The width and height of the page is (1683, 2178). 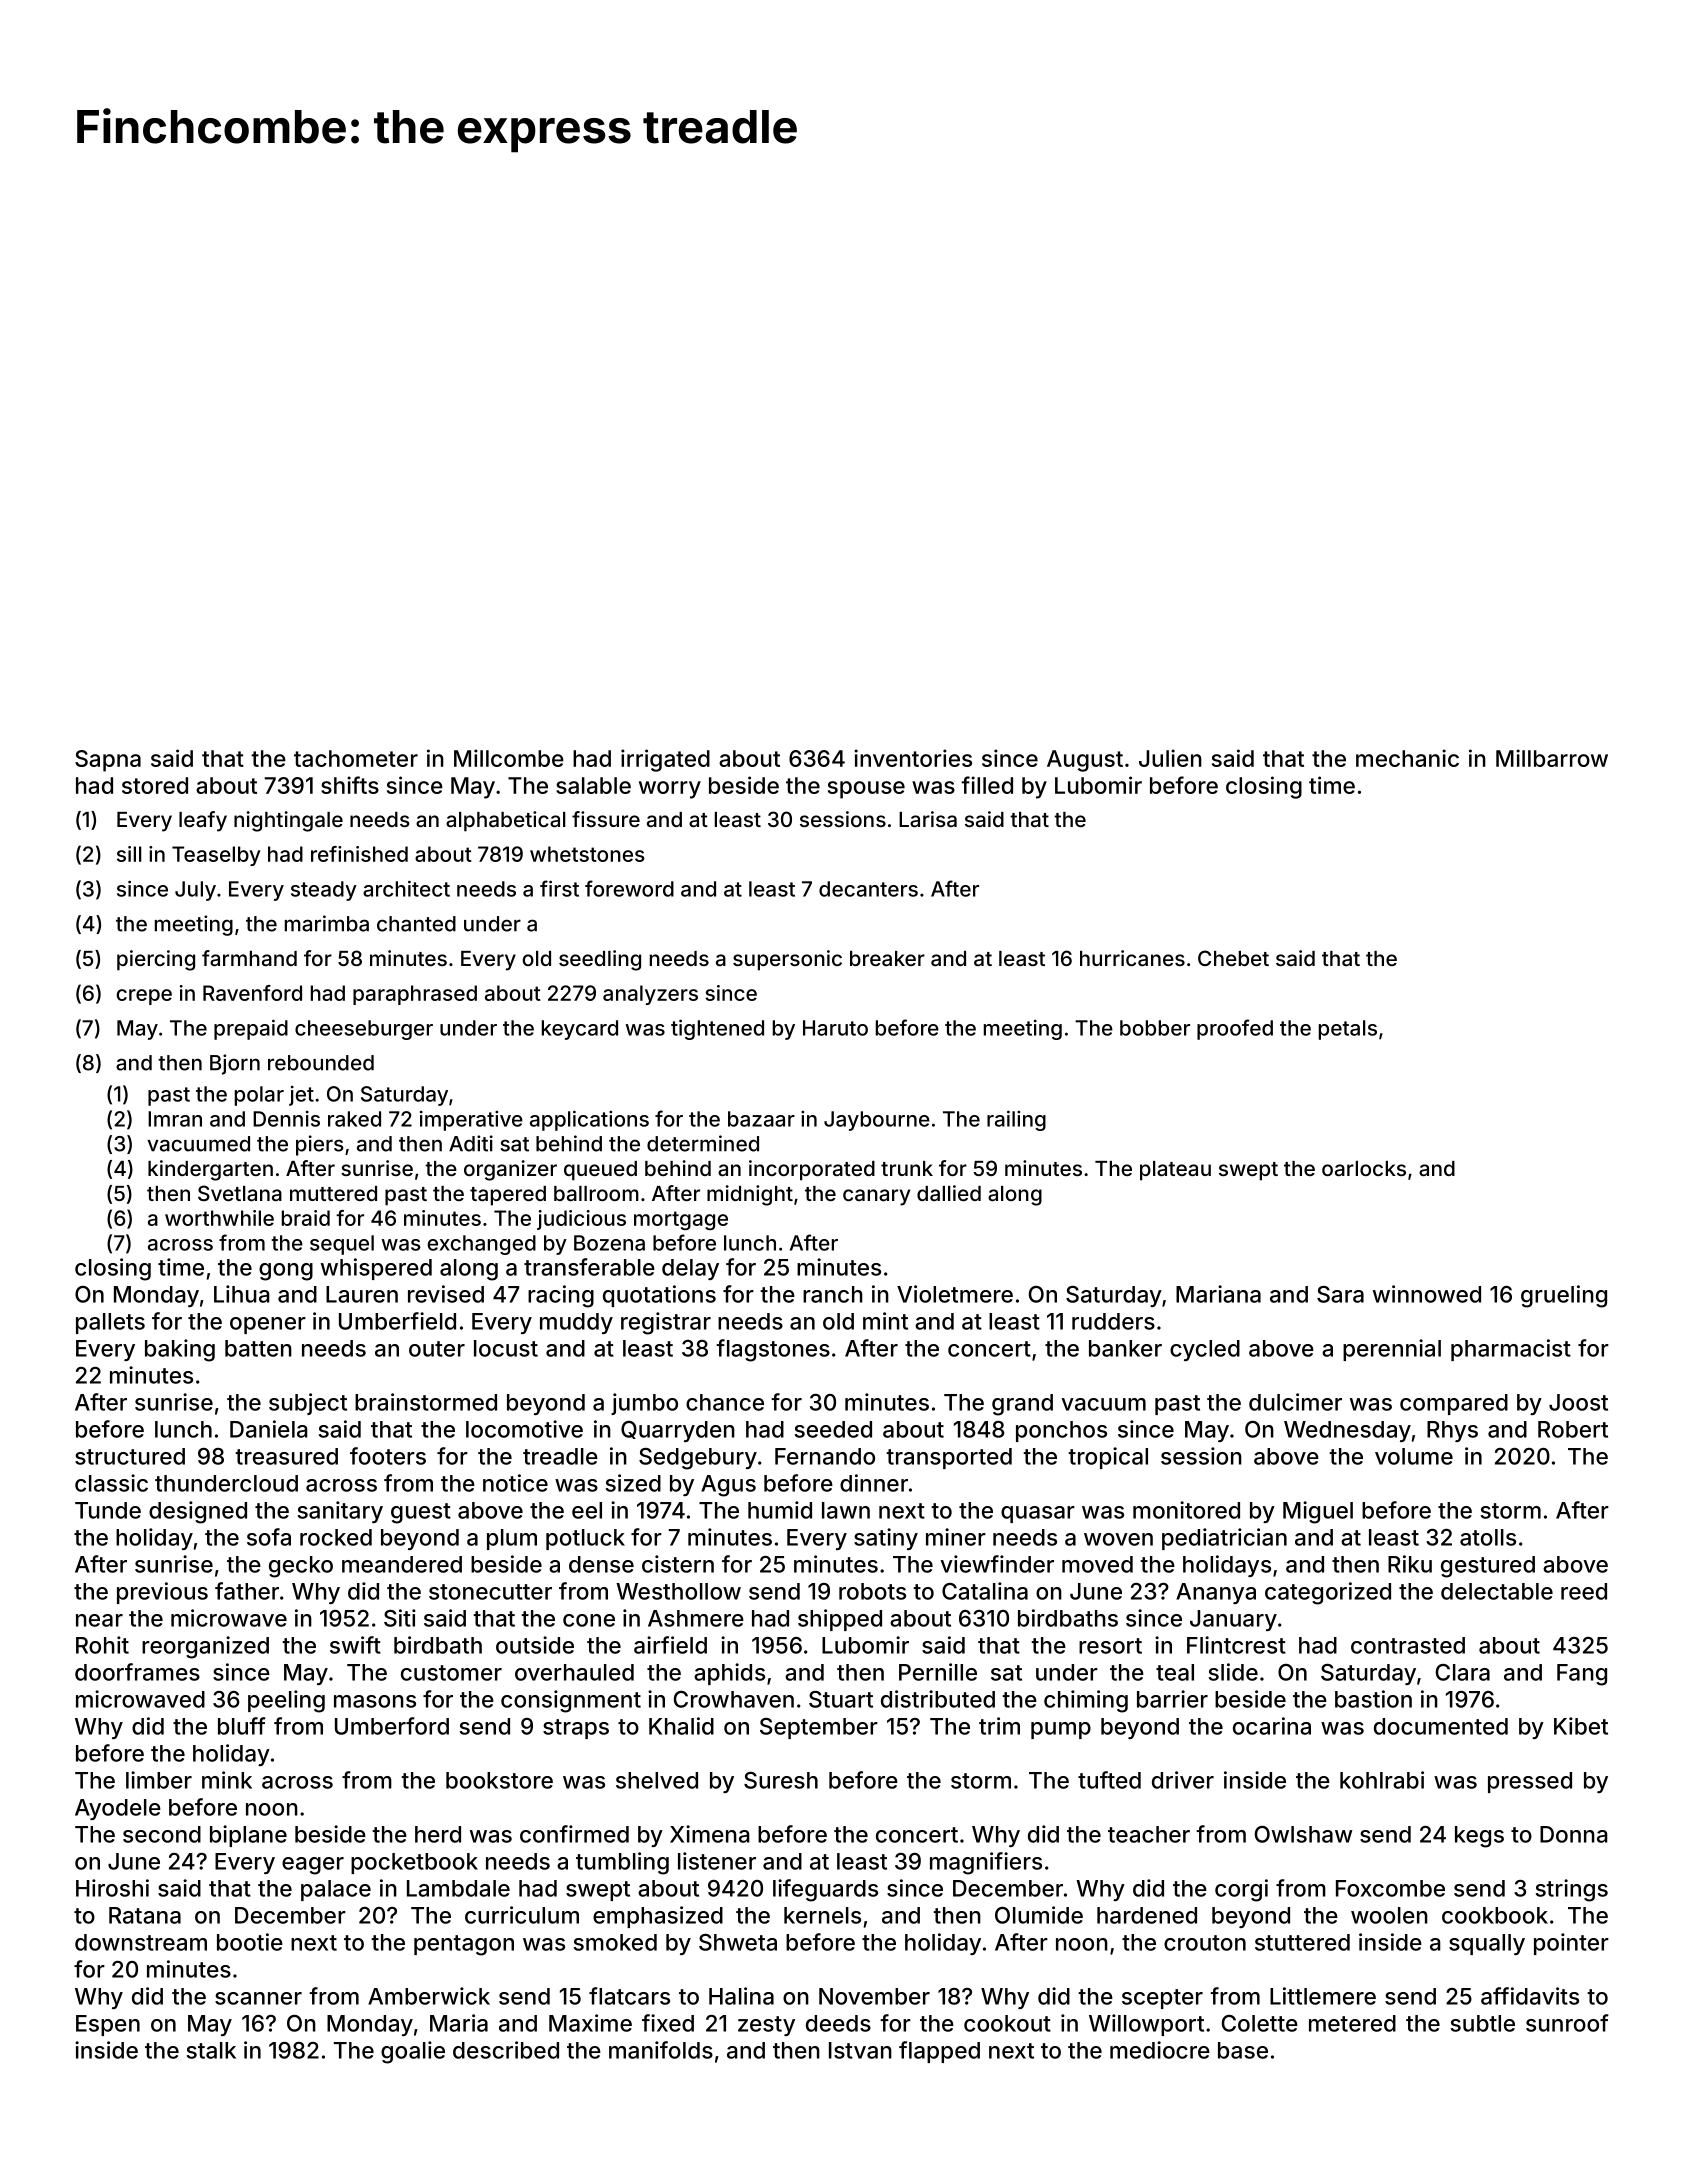 I want to click on foreword, so click(x=629, y=888).
